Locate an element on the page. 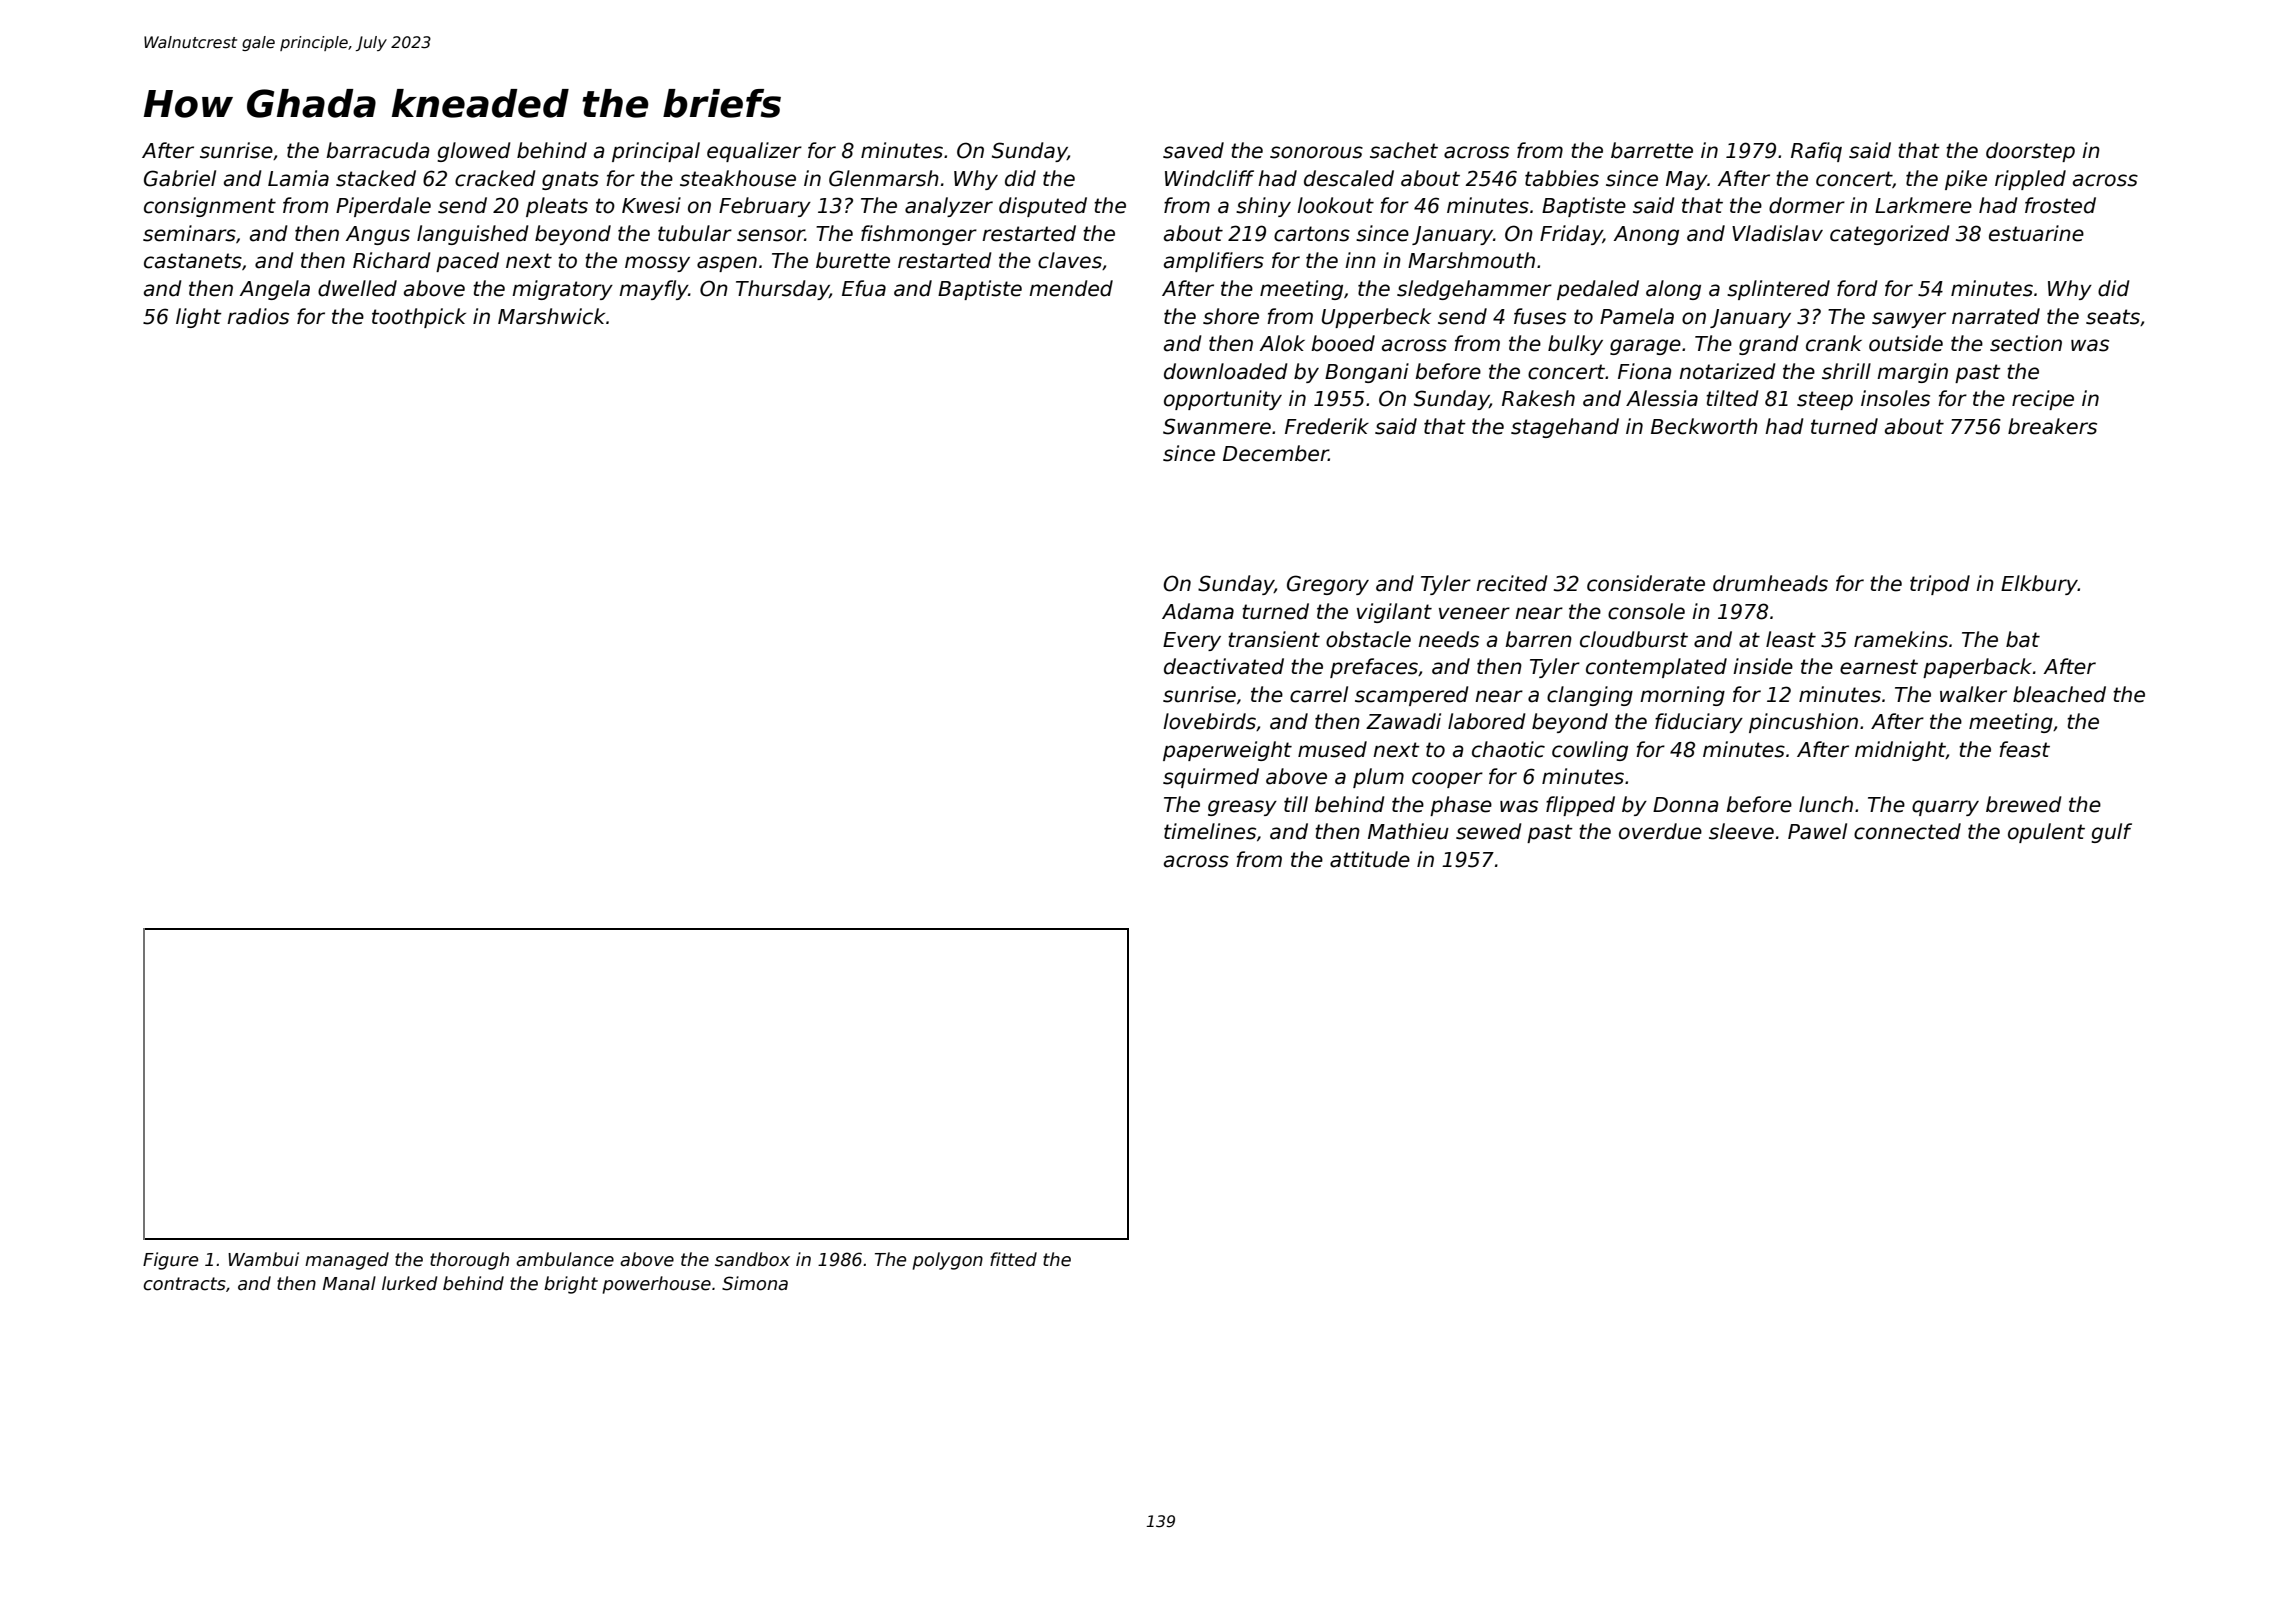 This document has width=2292, height=1620. light is located at coordinates (199, 318).
